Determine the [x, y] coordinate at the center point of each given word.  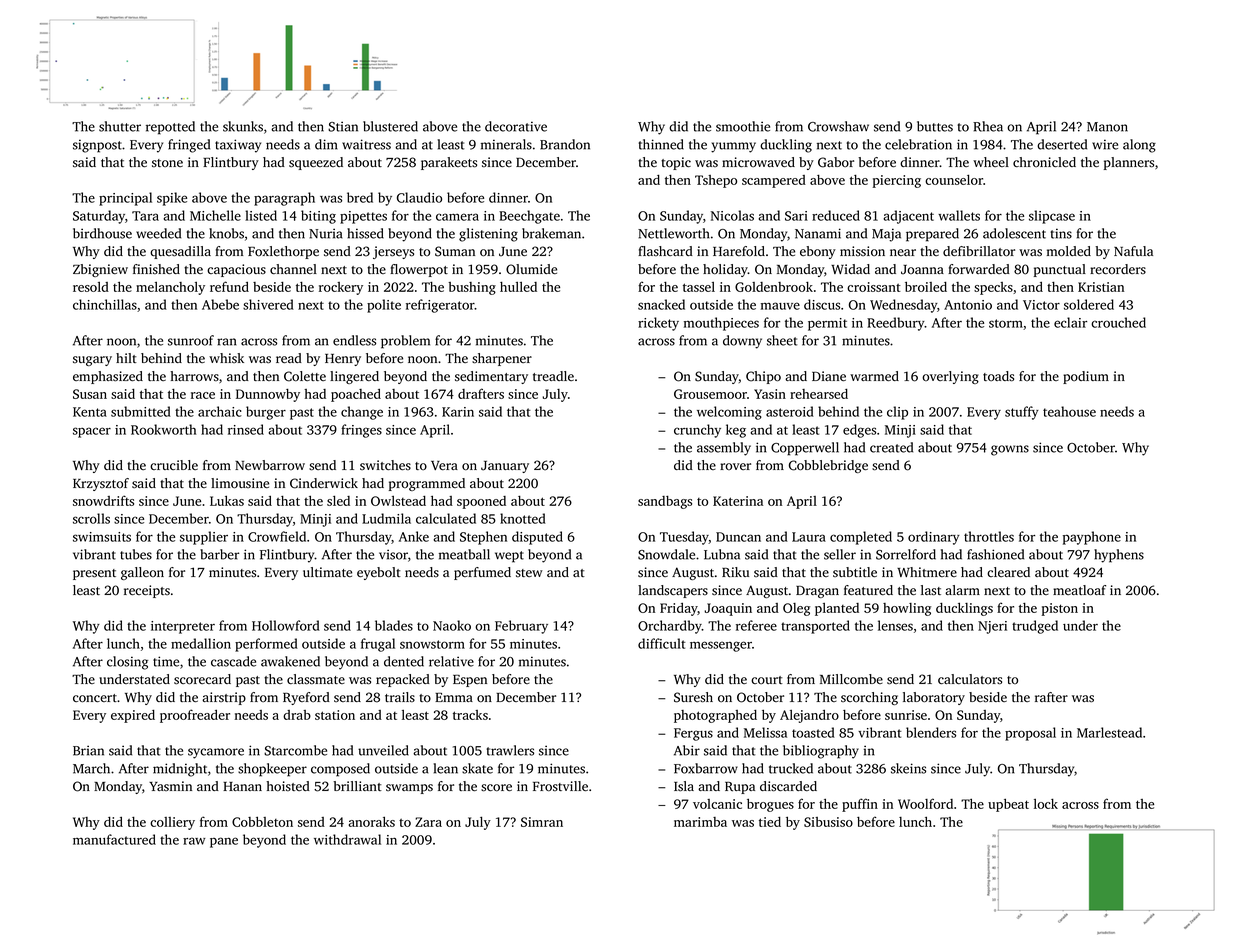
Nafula [1133, 251]
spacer [92, 432]
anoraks [372, 822]
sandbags [665, 502]
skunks [243, 126]
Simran [542, 822]
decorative [516, 126]
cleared [1008, 572]
